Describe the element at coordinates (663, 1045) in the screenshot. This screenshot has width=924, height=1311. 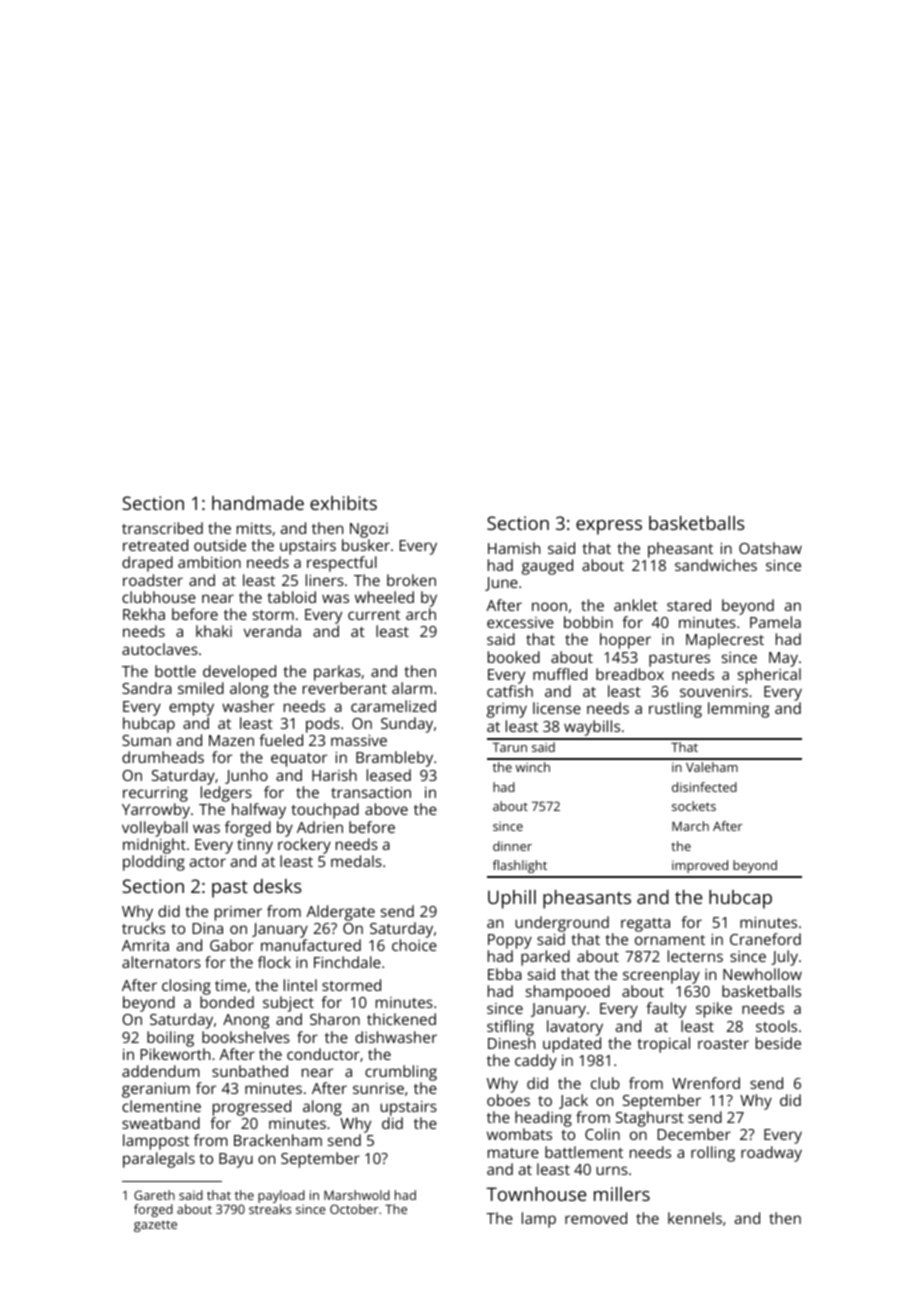
I see `tropical` at that location.
